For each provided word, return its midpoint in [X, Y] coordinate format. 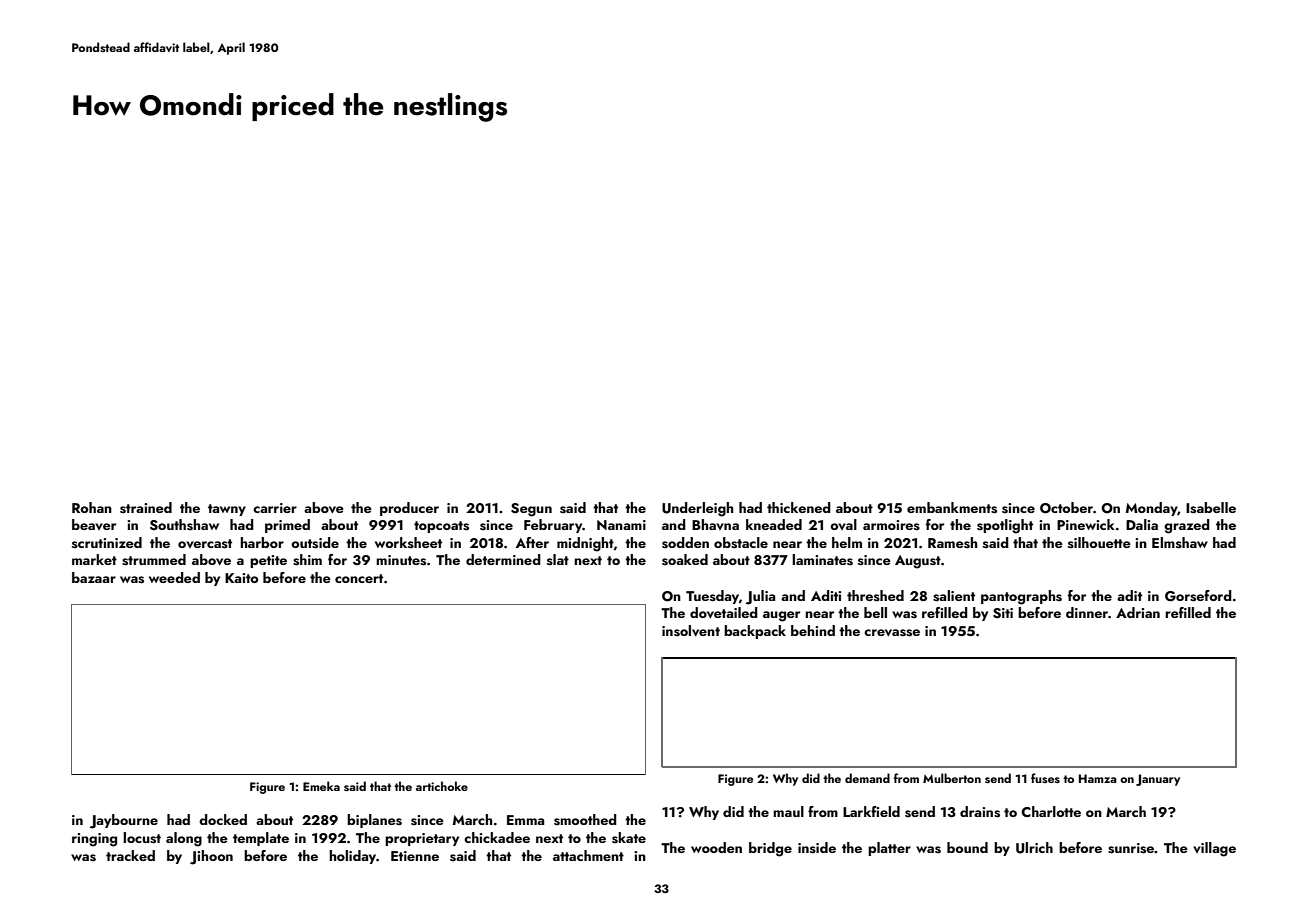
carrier [275, 508]
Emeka [321, 786]
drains [980, 812]
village [1214, 849]
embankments [952, 508]
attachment [588, 855]
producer [409, 509]
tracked [130, 855]
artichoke [442, 786]
